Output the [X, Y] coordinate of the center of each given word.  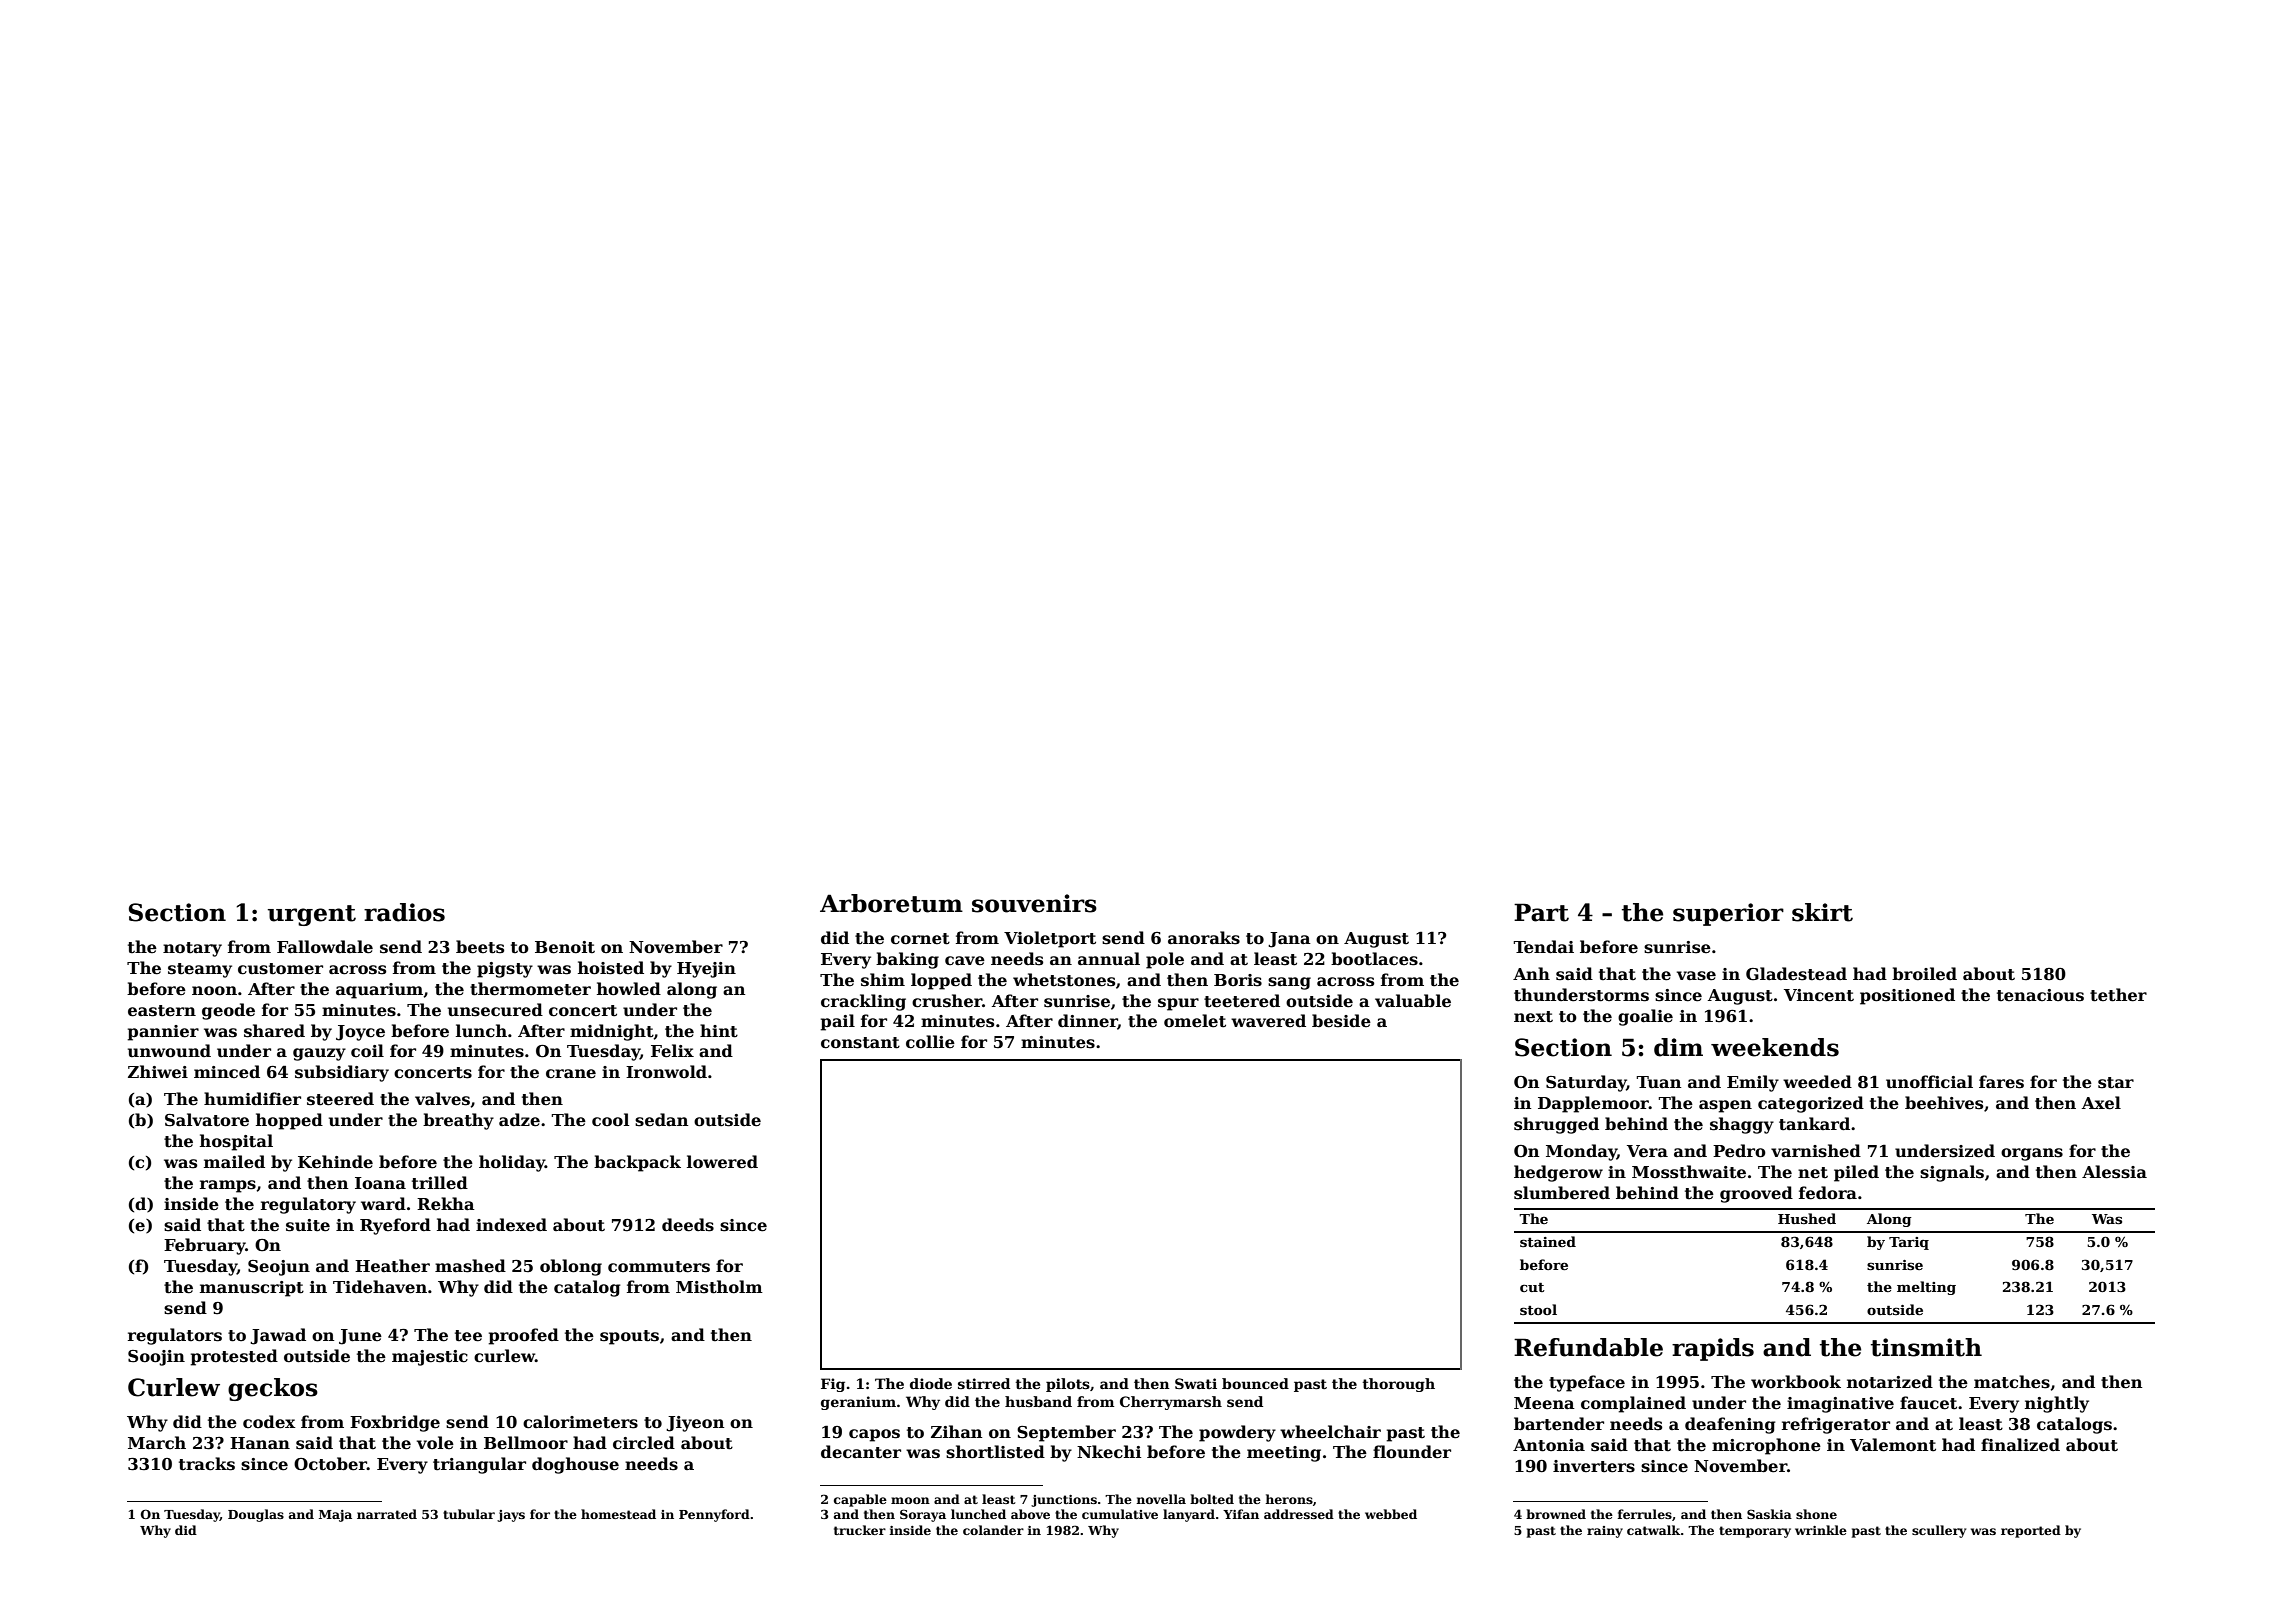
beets [480, 947]
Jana [1289, 940]
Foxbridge [395, 1423]
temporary [1755, 1532]
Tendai [1544, 946]
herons [1289, 1499]
